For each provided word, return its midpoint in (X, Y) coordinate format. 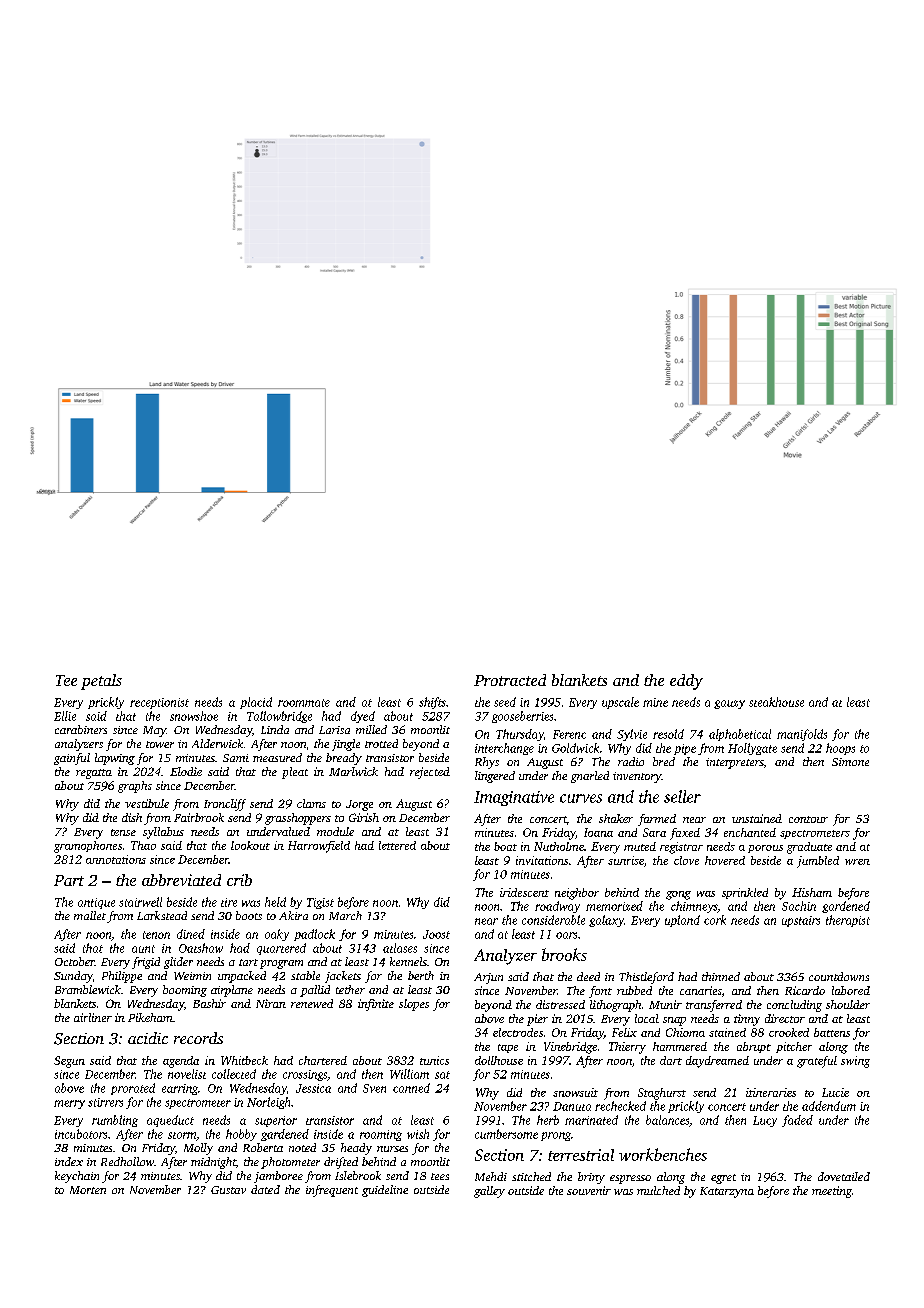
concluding (794, 1006)
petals (101, 682)
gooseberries (522, 717)
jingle (346, 745)
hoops (840, 749)
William (409, 1074)
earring (180, 1089)
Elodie (186, 771)
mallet (90, 915)
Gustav (228, 1190)
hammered (680, 1046)
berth (421, 975)
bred (664, 761)
